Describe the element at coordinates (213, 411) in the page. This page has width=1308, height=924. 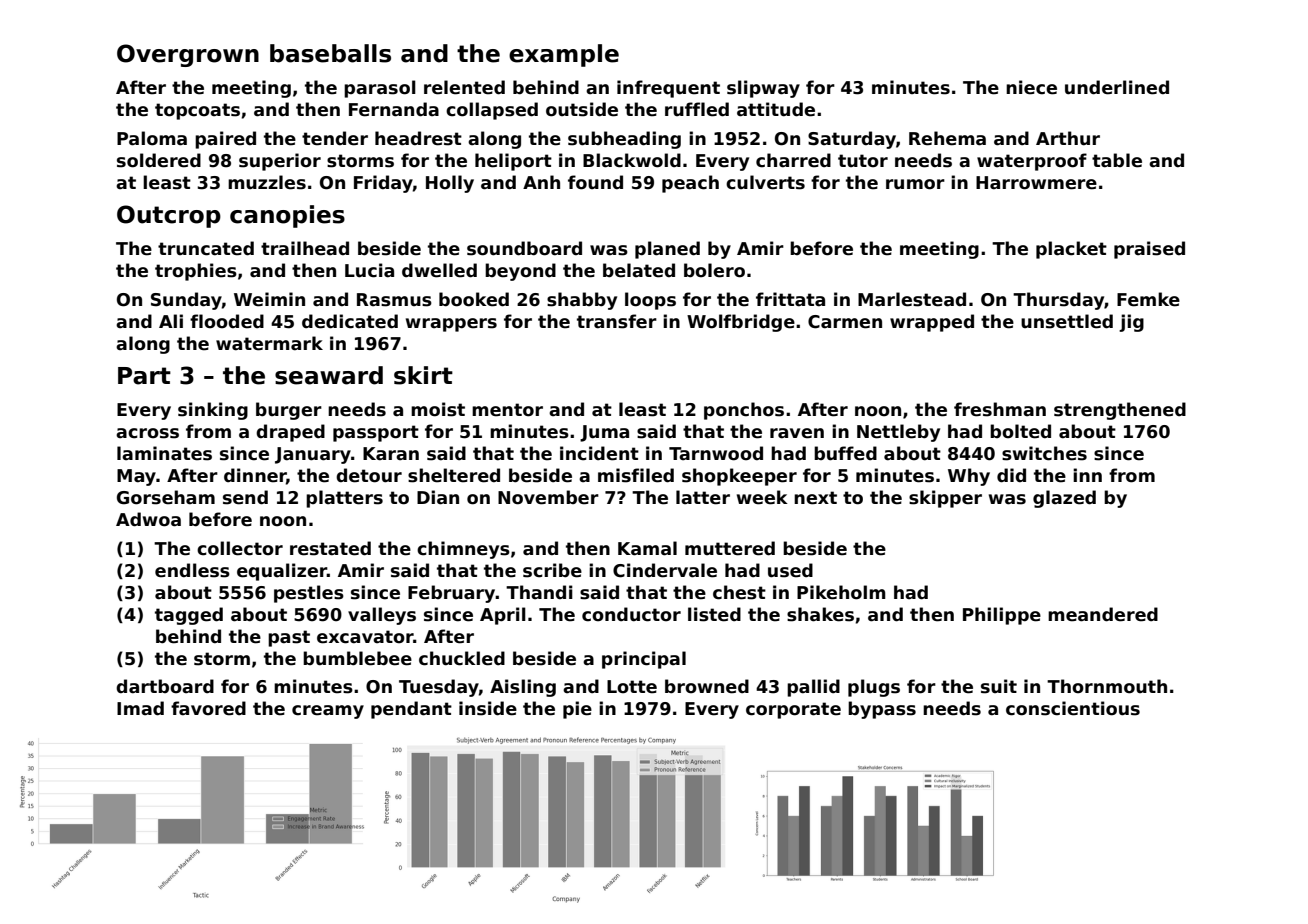
I see `sinking` at that location.
